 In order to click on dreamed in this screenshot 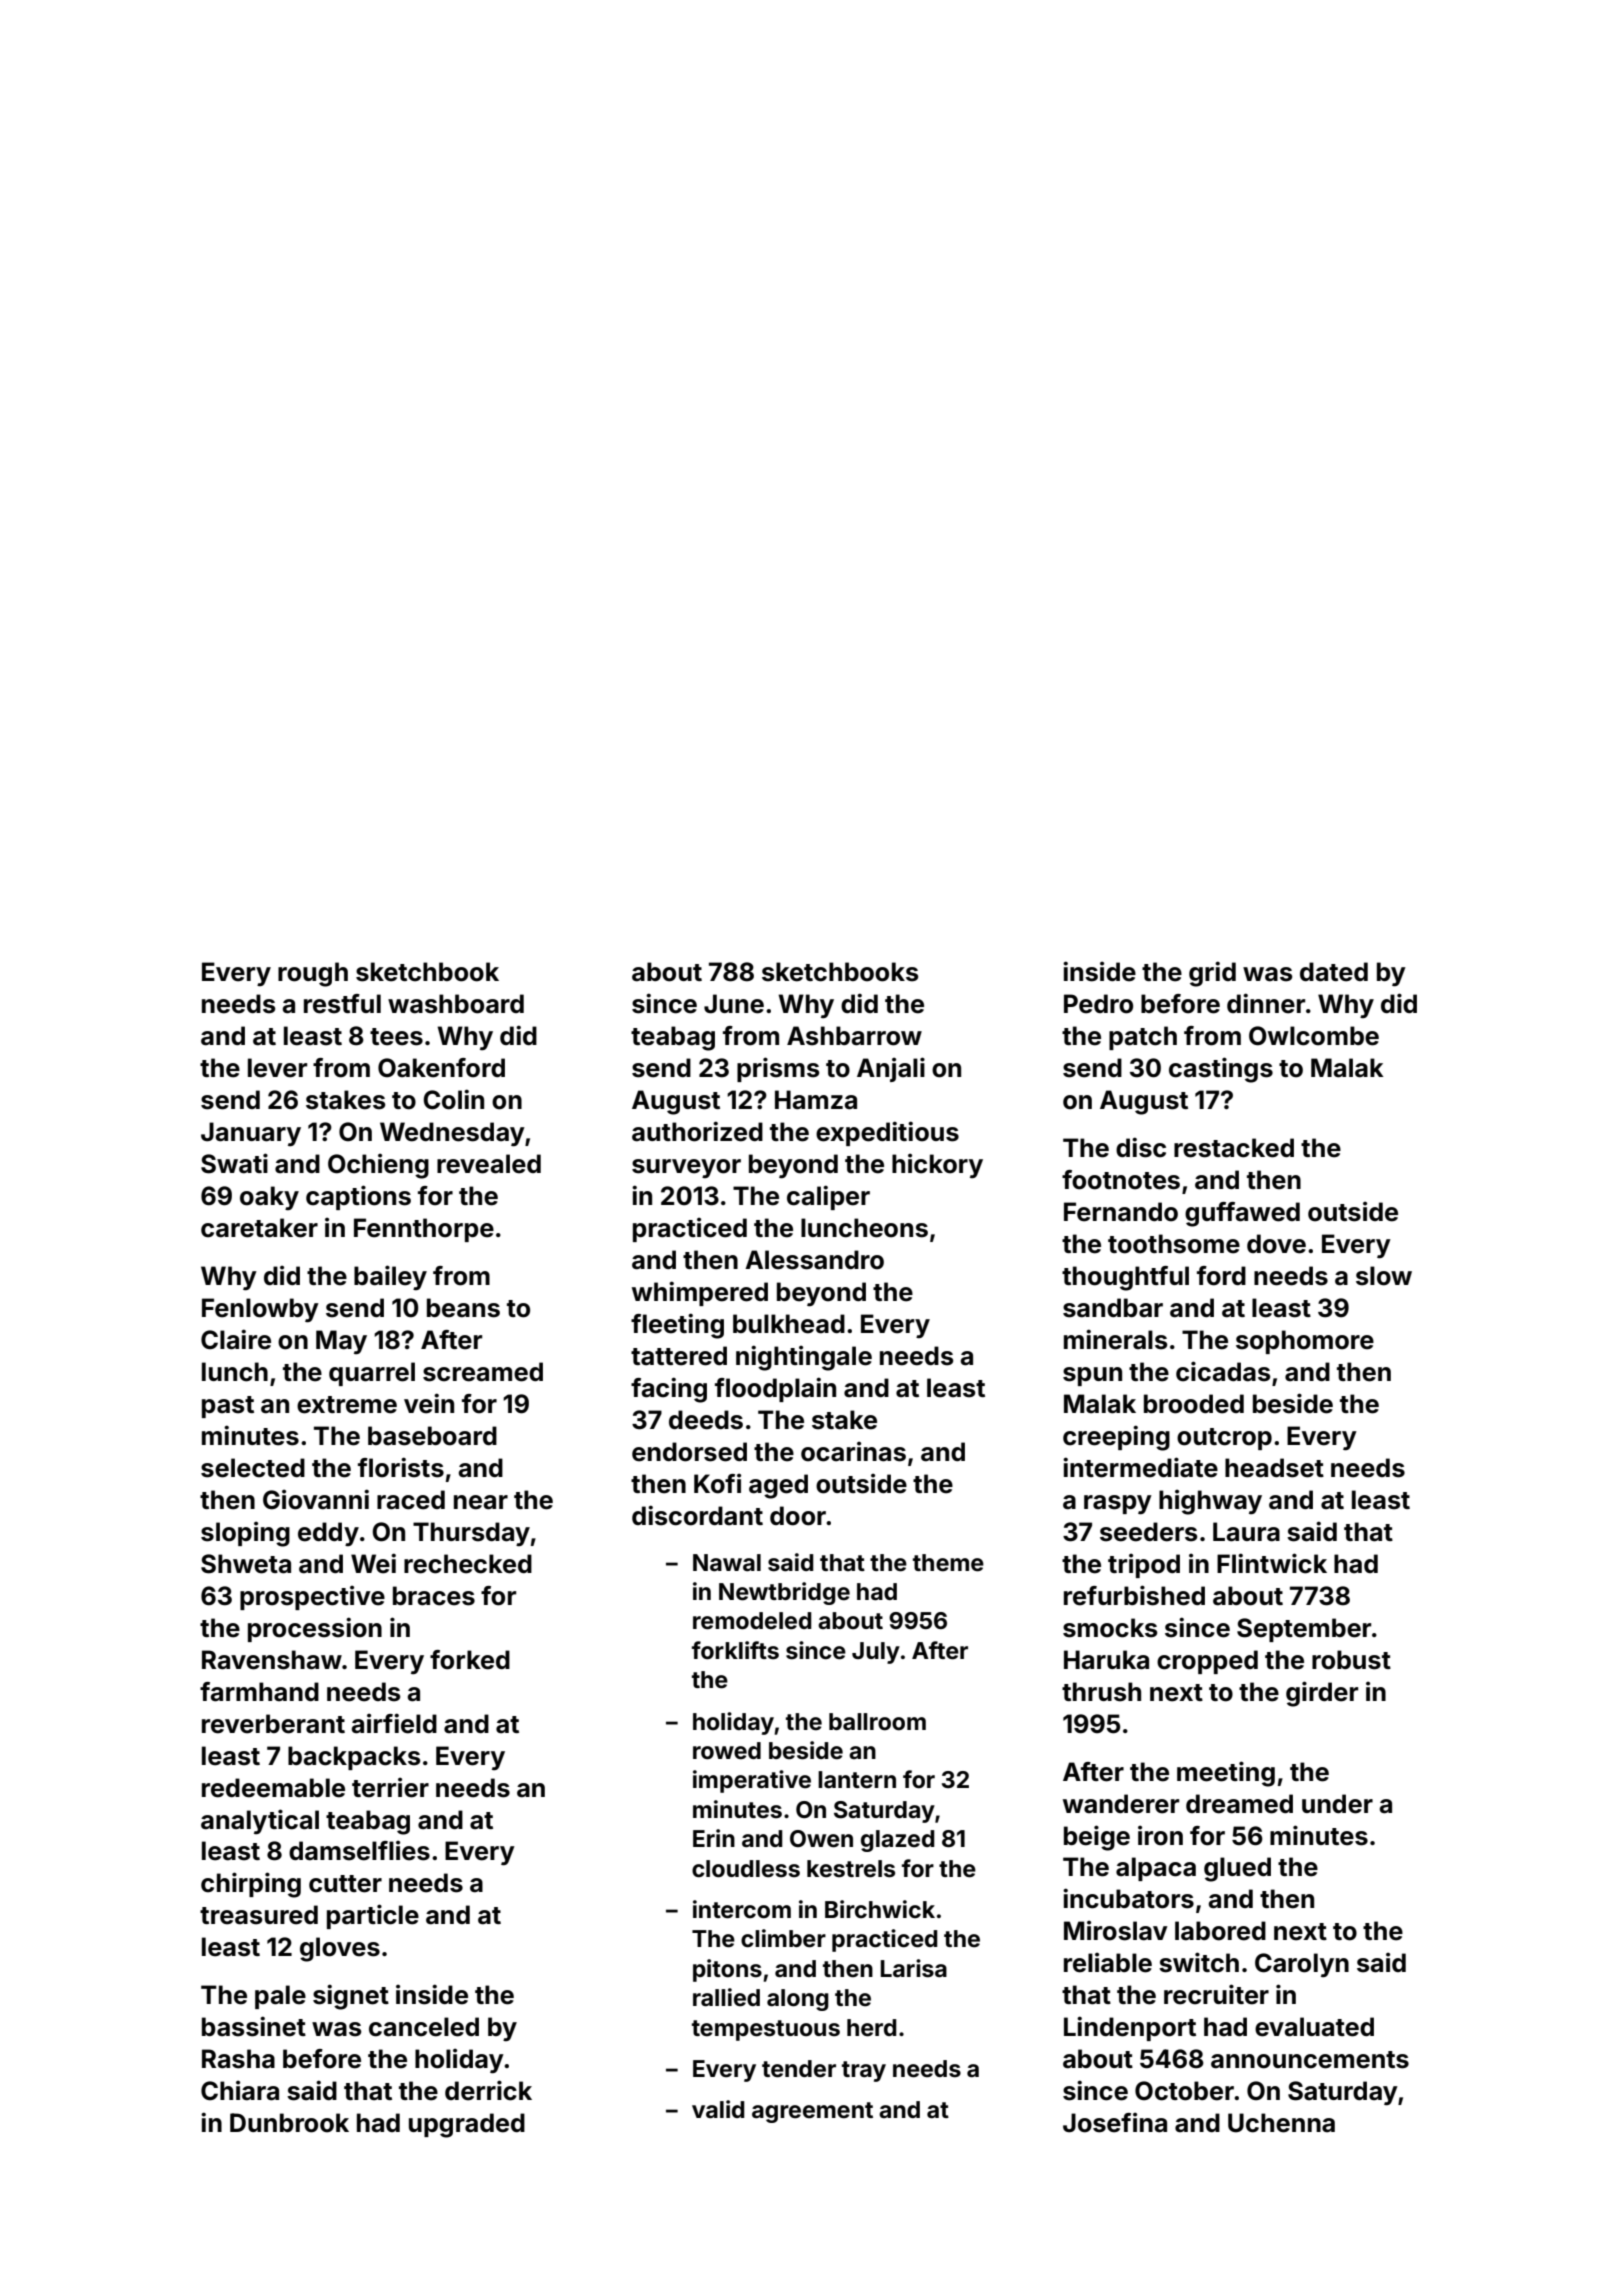, I will do `click(1239, 1804)`.
